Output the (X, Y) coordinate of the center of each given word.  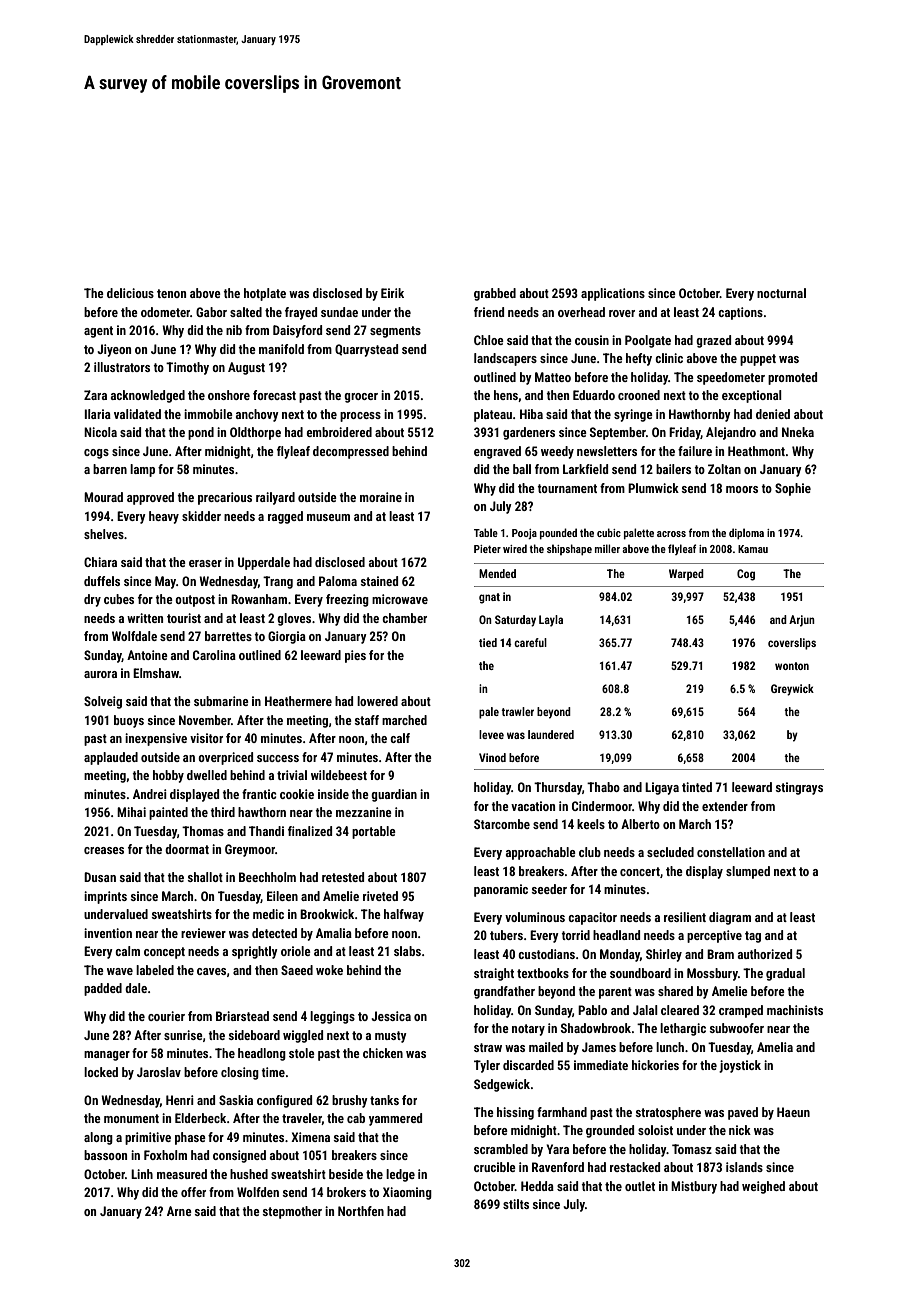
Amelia (775, 1047)
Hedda (537, 1186)
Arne (179, 1211)
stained (379, 581)
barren (110, 469)
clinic (669, 358)
